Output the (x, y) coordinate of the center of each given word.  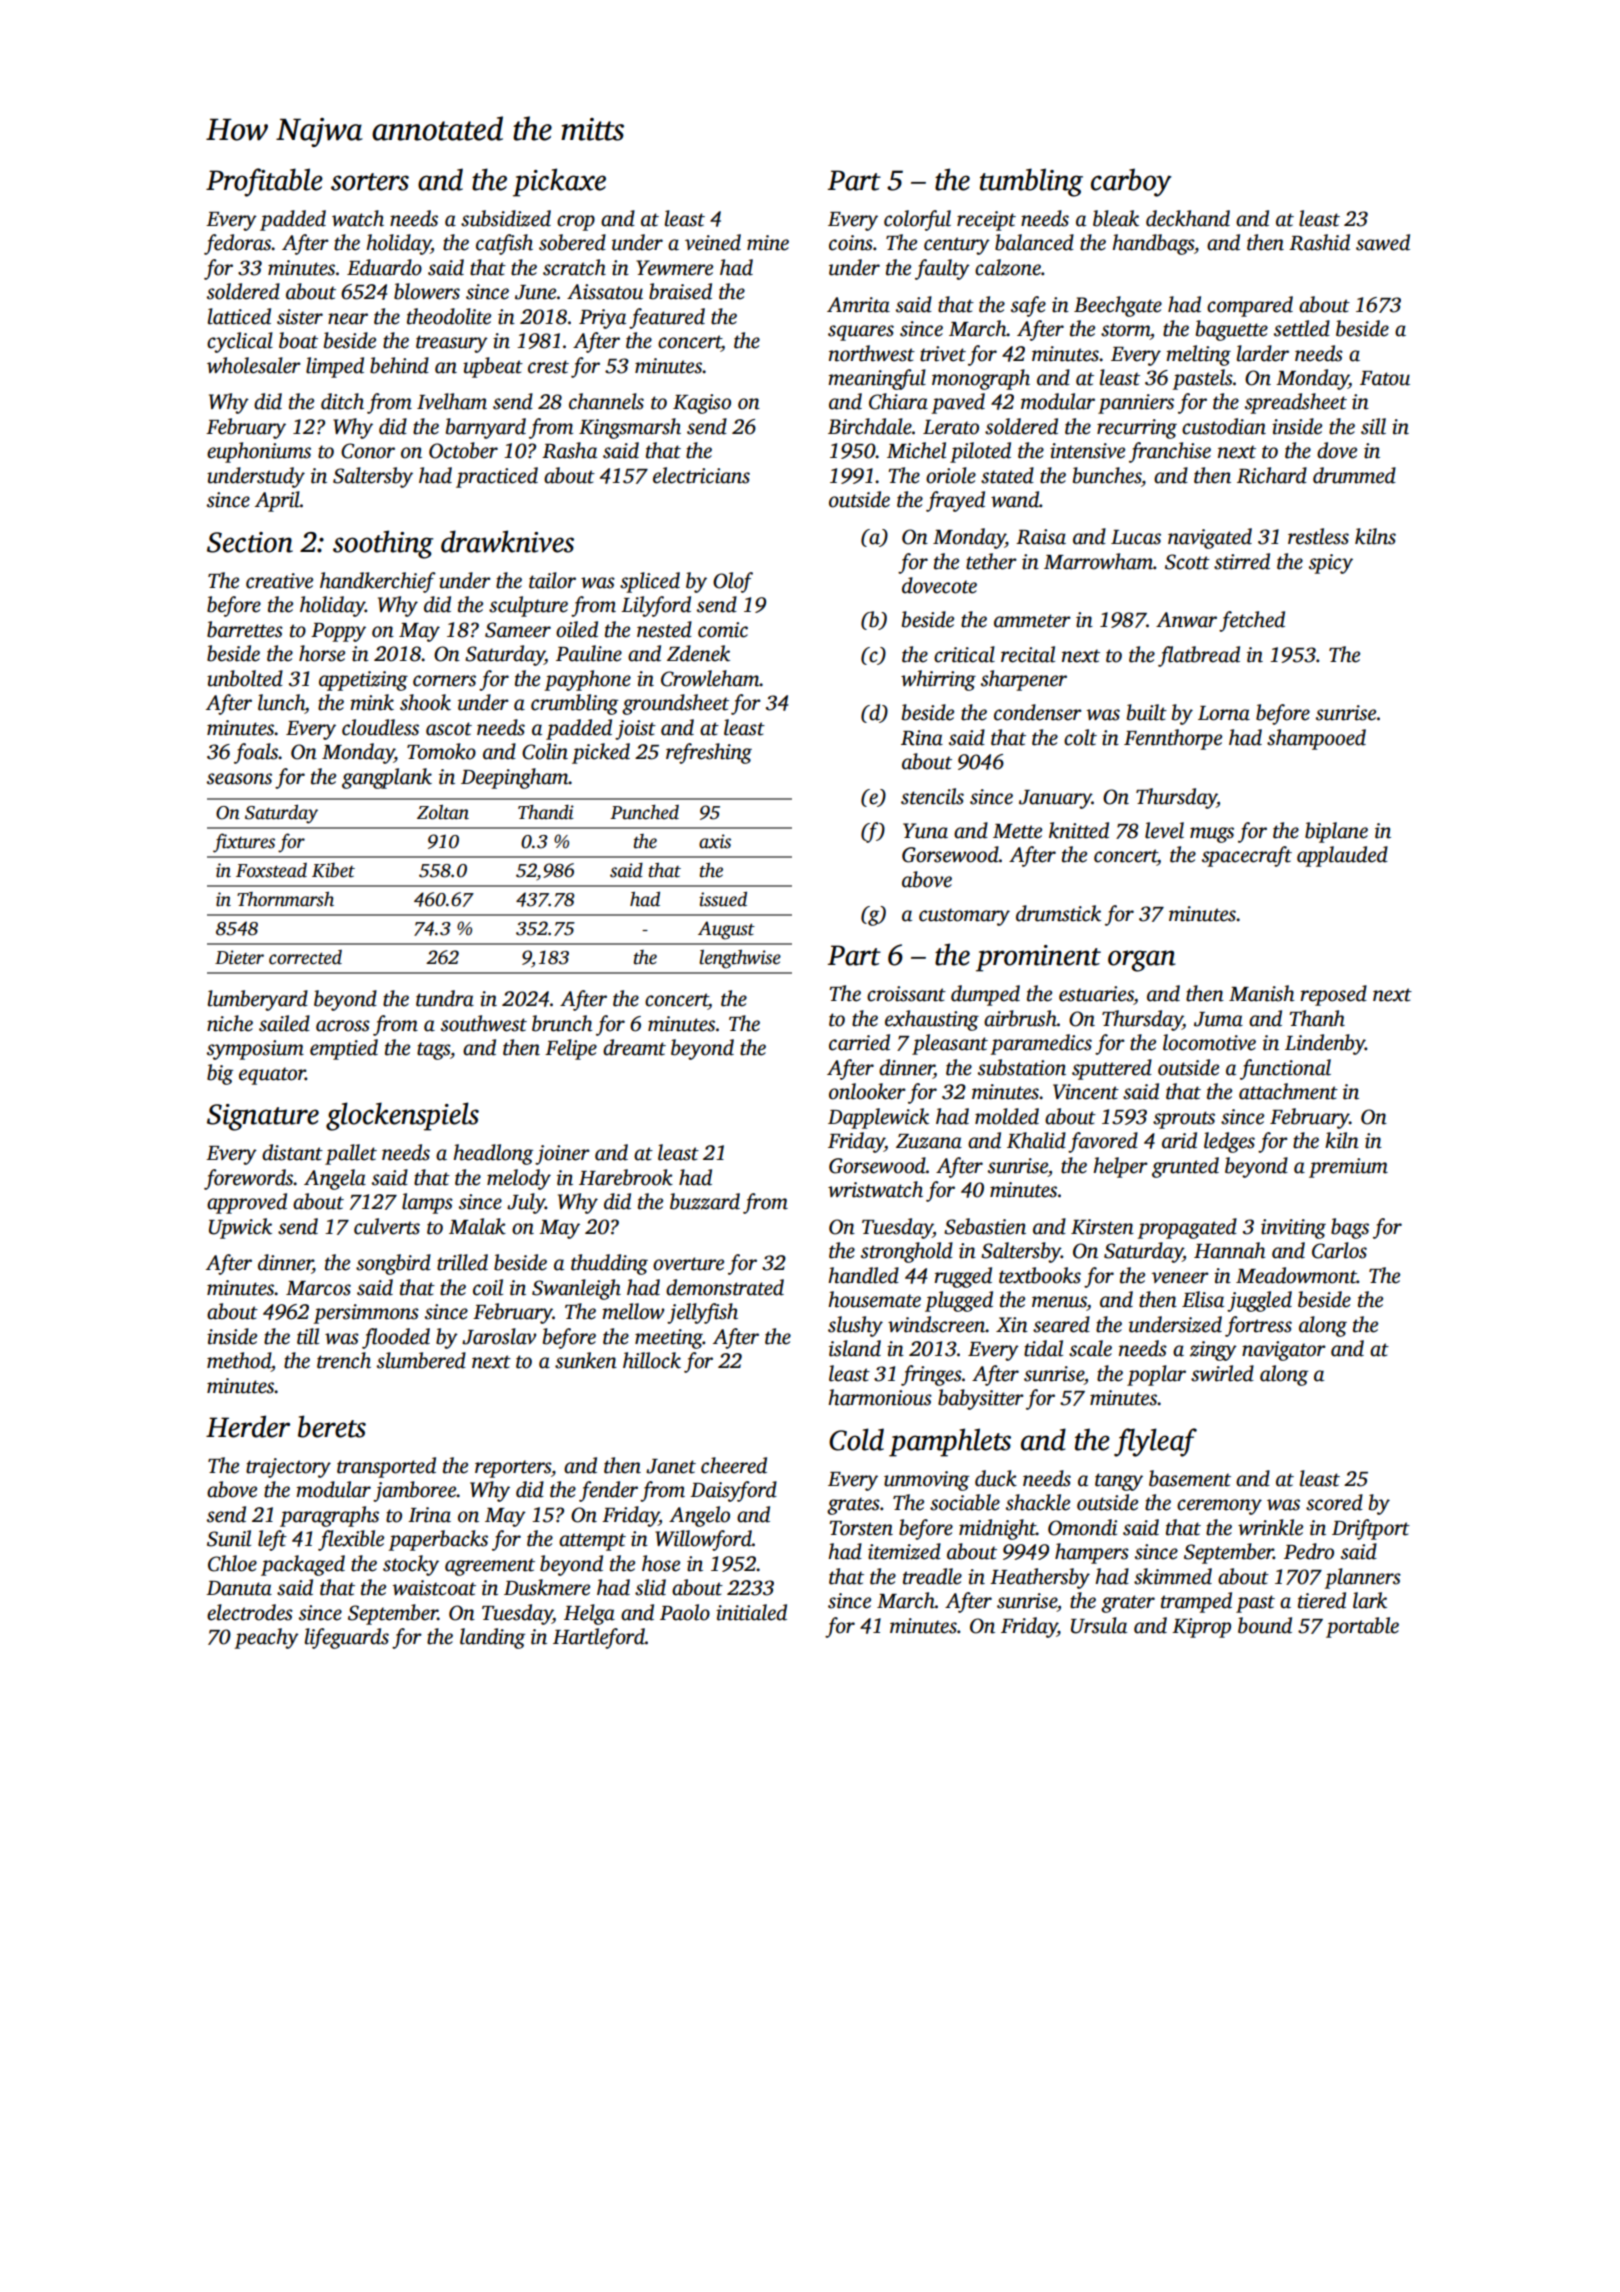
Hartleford (599, 1638)
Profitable (264, 182)
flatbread (1199, 656)
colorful (917, 220)
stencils (932, 796)
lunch (281, 702)
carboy (1131, 182)
